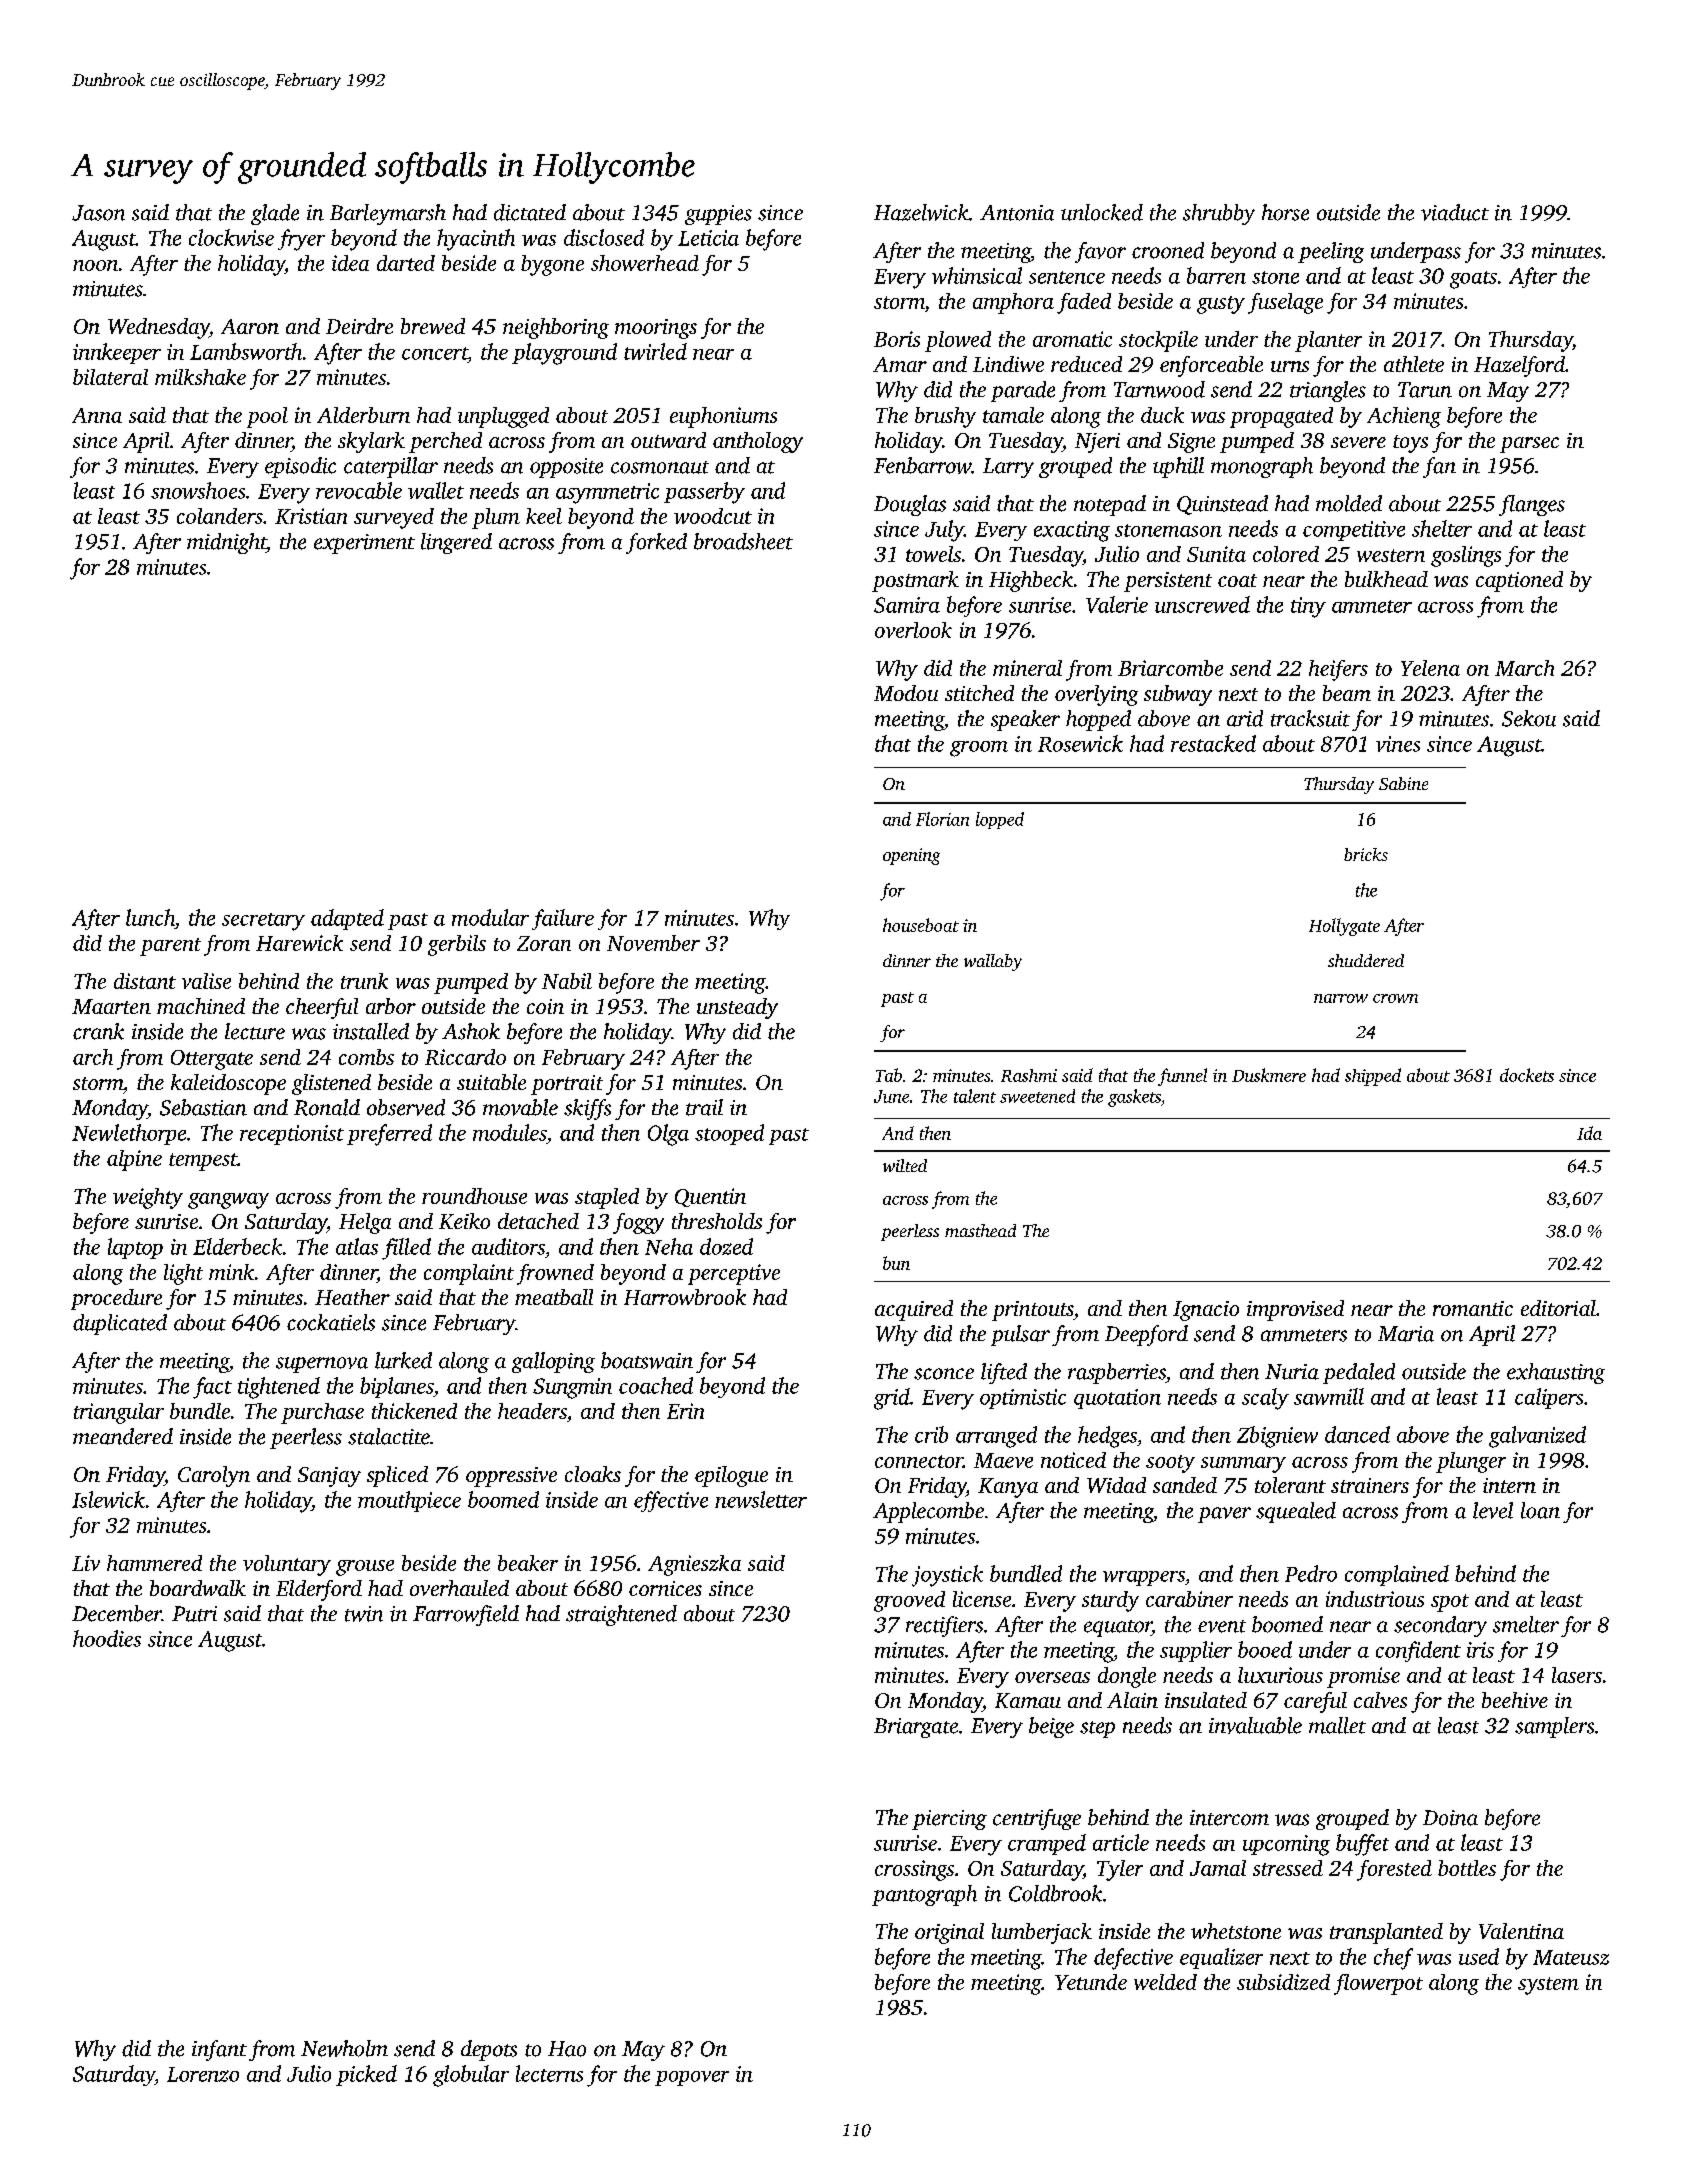 This screenshot has width=1683, height=2178. Describe the element at coordinates (1509, 1485) in the screenshot. I see `intern` at that location.
